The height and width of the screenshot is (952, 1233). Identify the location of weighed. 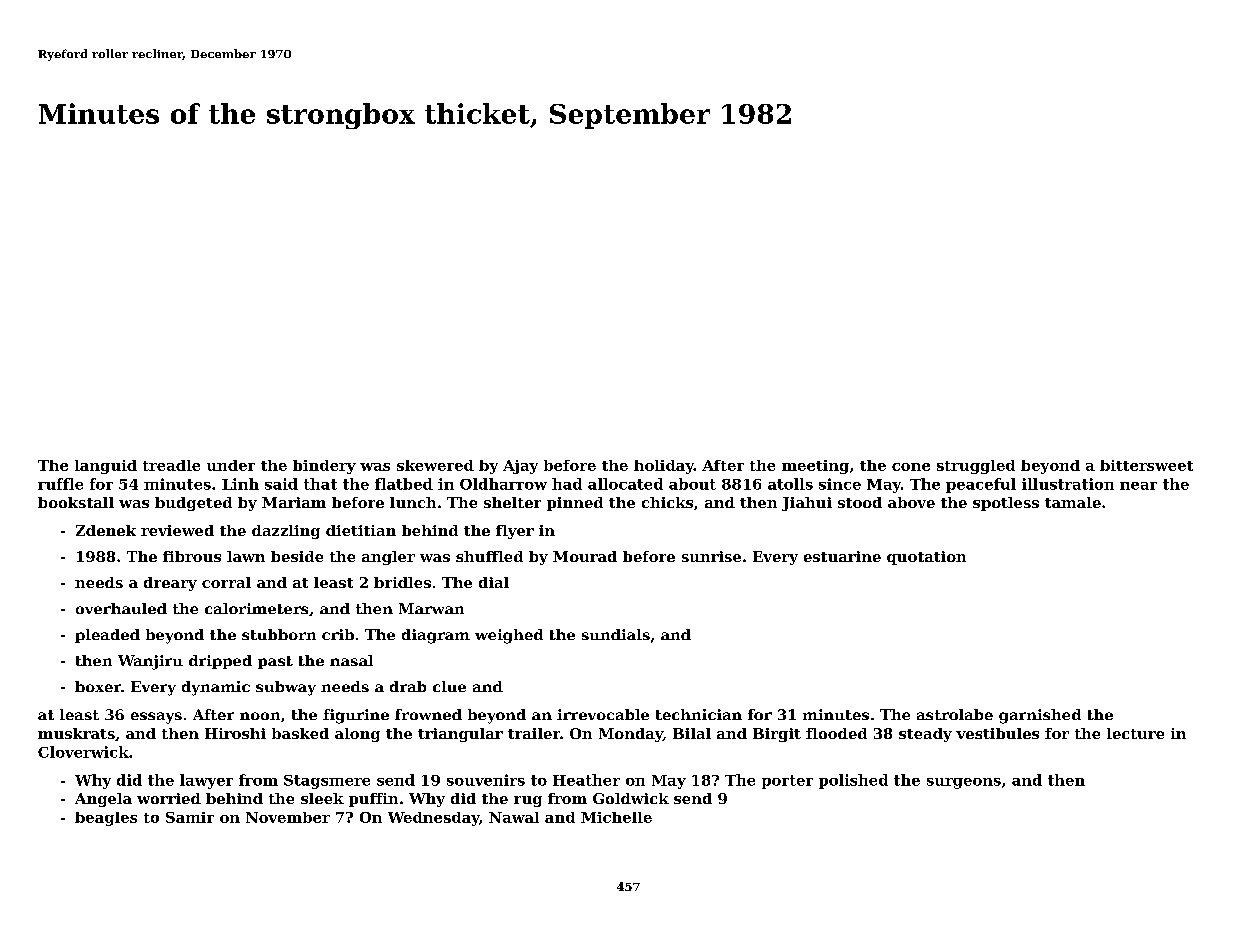
(509, 636).
